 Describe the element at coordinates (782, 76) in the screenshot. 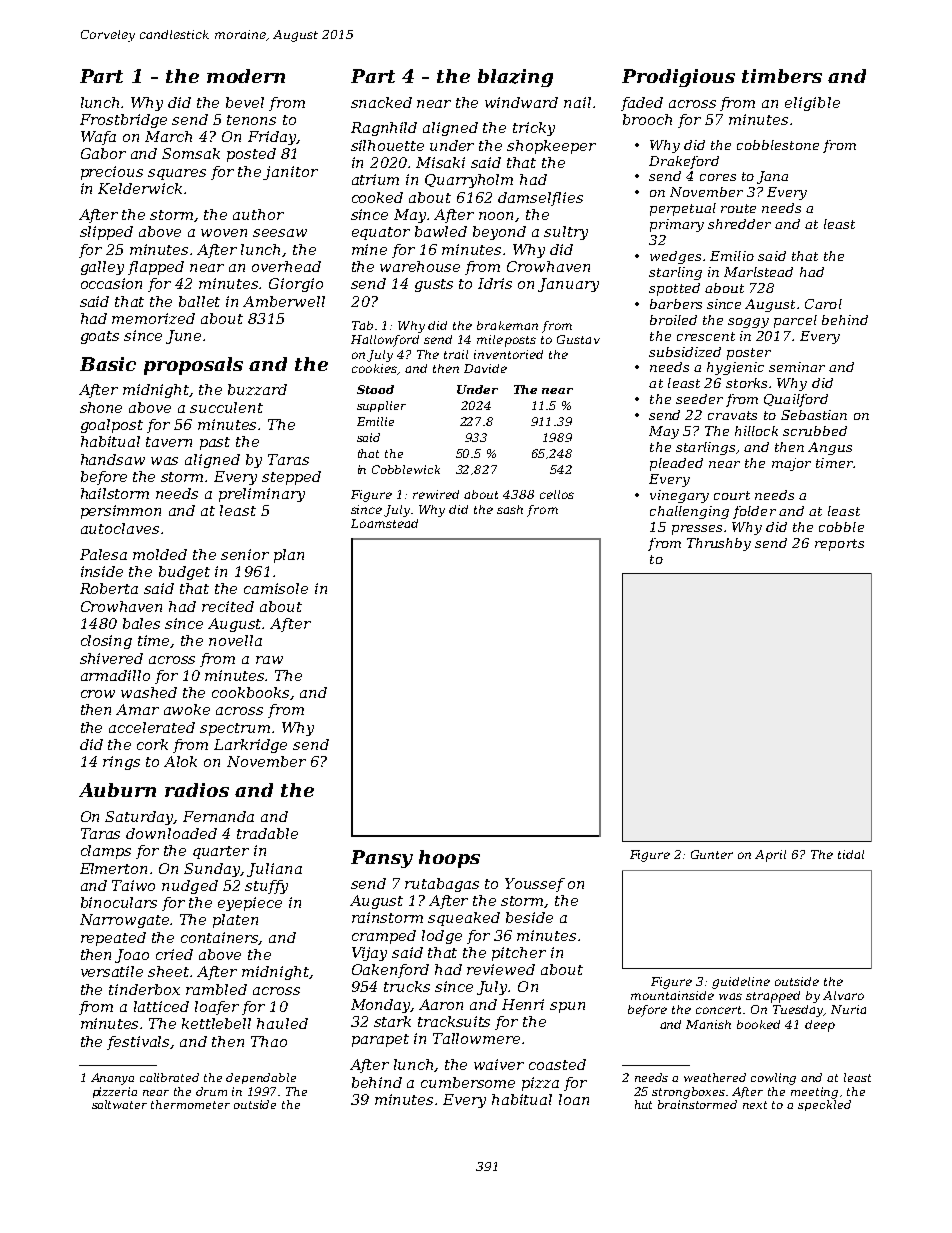

I see `timbers` at that location.
